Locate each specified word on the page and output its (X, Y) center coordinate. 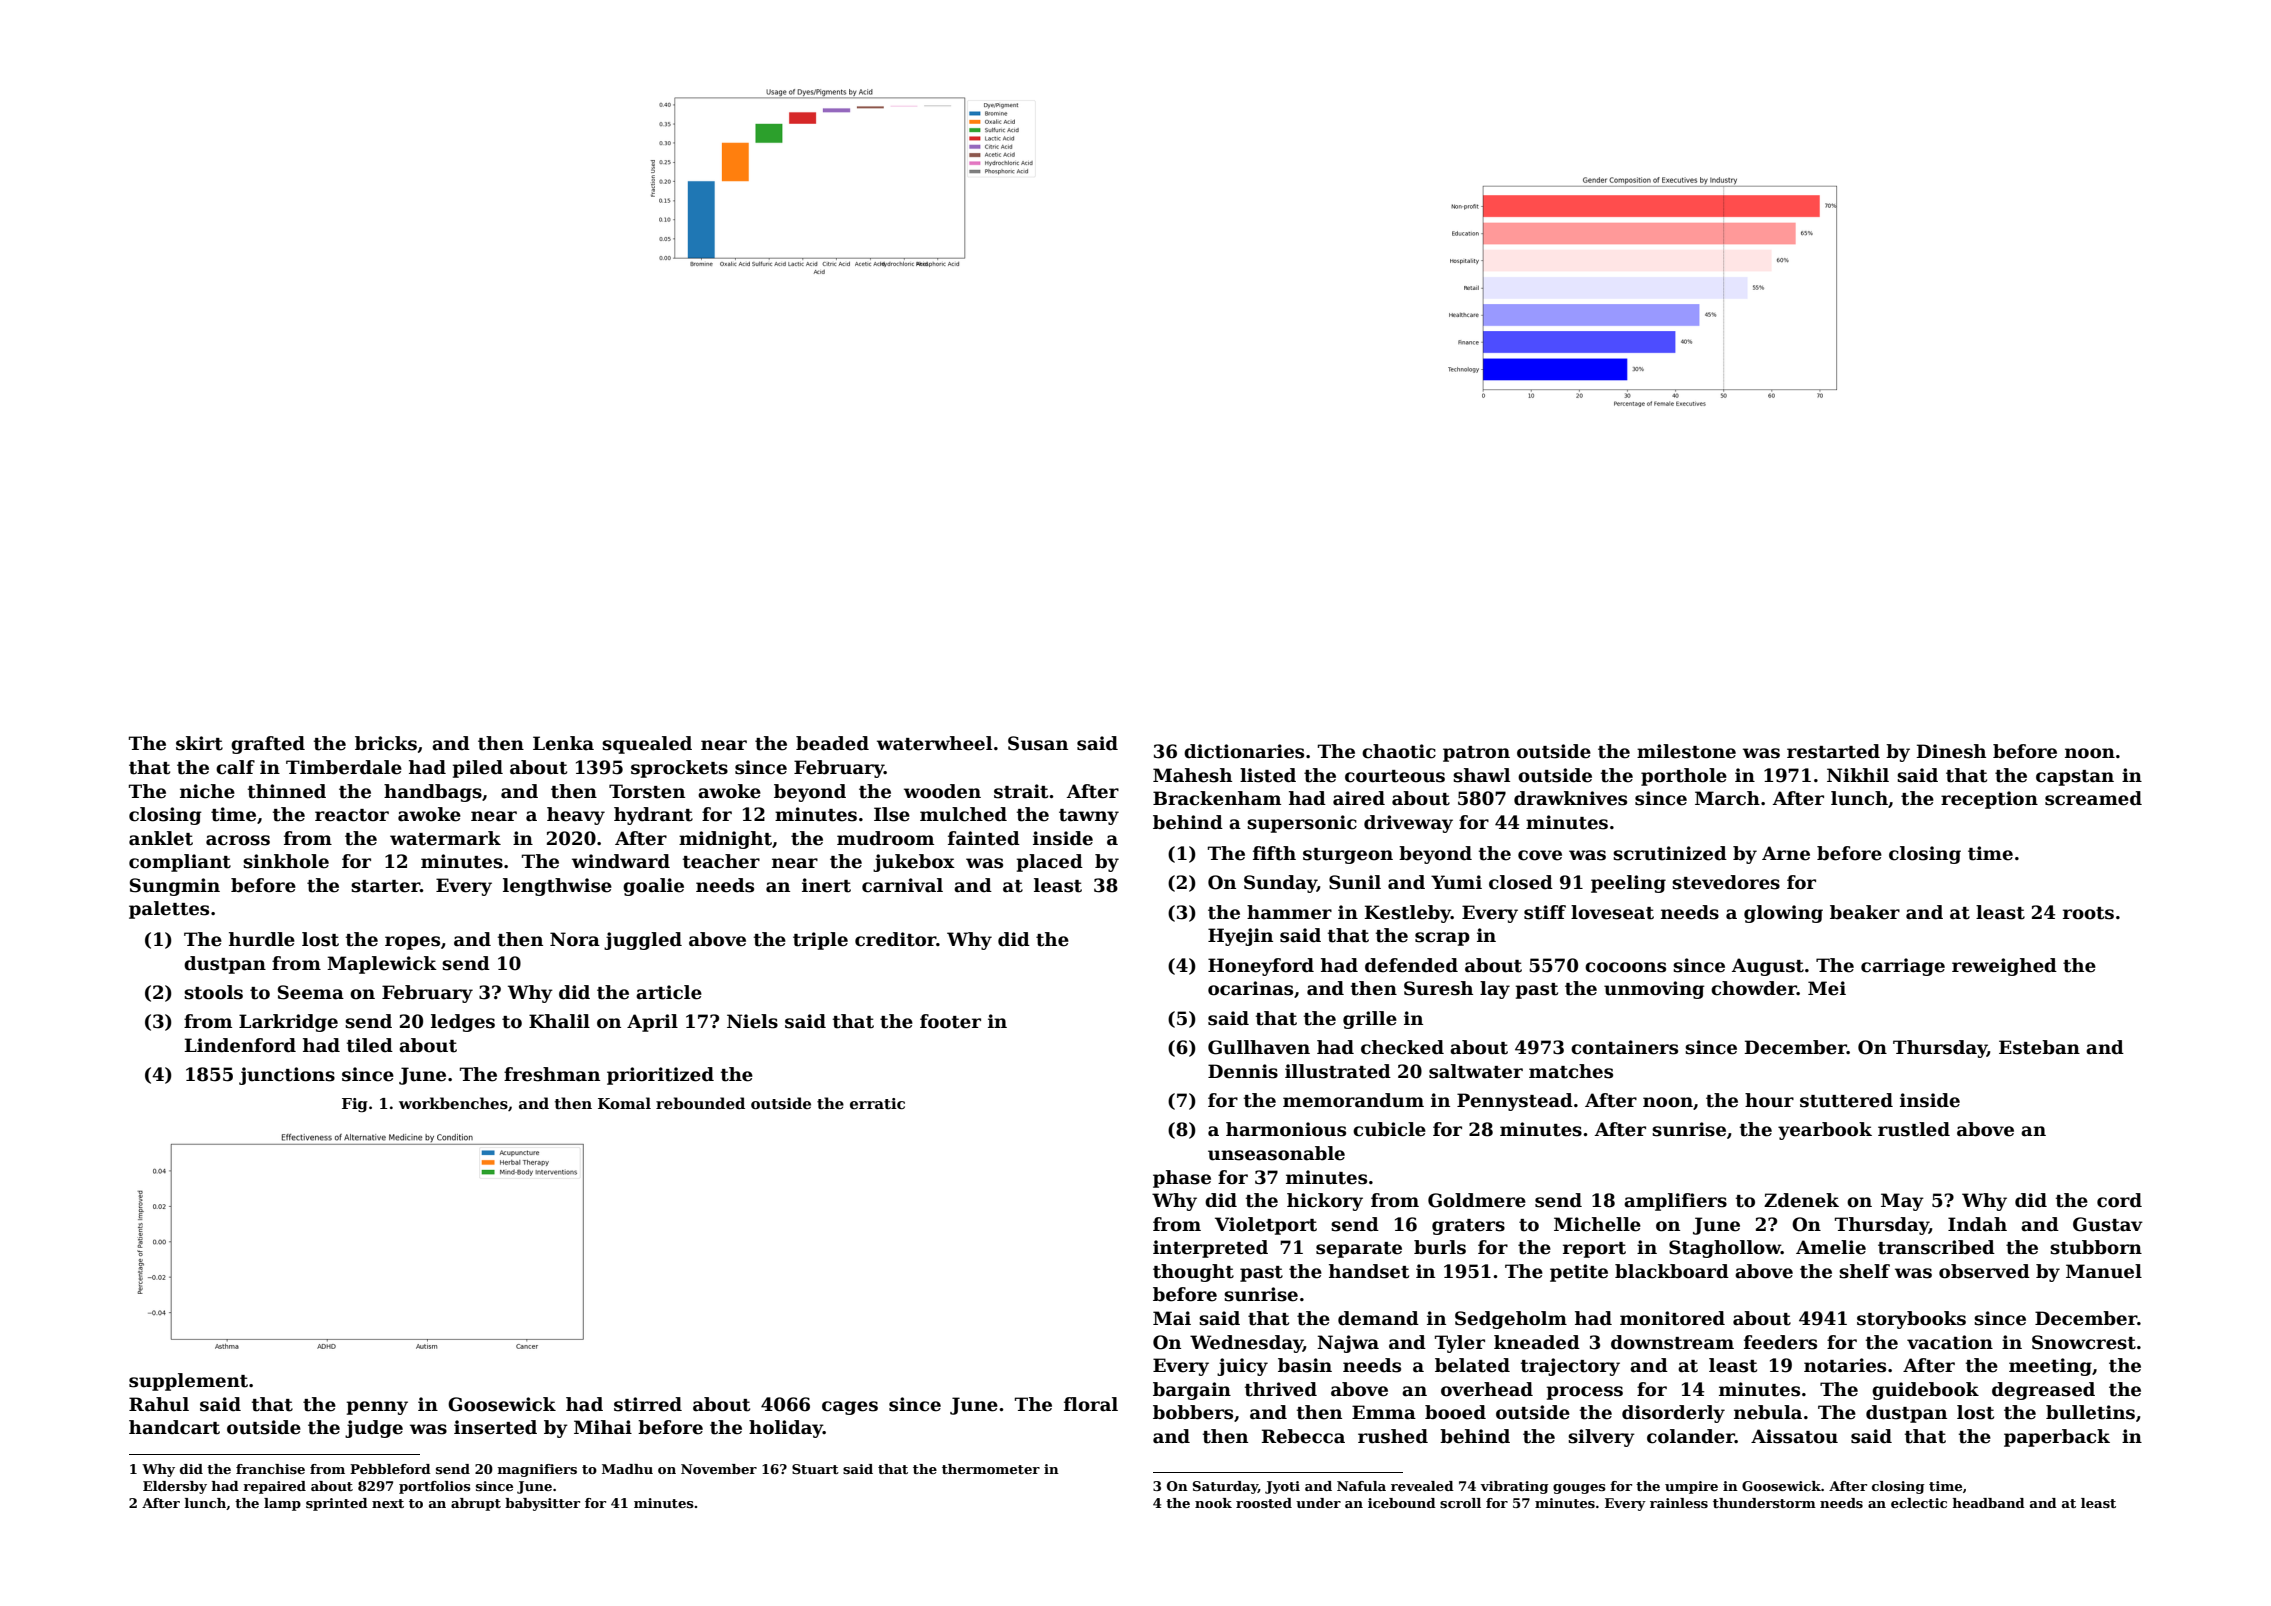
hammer (1289, 912)
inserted (495, 1427)
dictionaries (1244, 751)
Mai (1172, 1318)
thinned (287, 791)
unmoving (1654, 990)
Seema (311, 992)
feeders (1780, 1342)
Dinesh (1951, 751)
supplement (188, 1382)
